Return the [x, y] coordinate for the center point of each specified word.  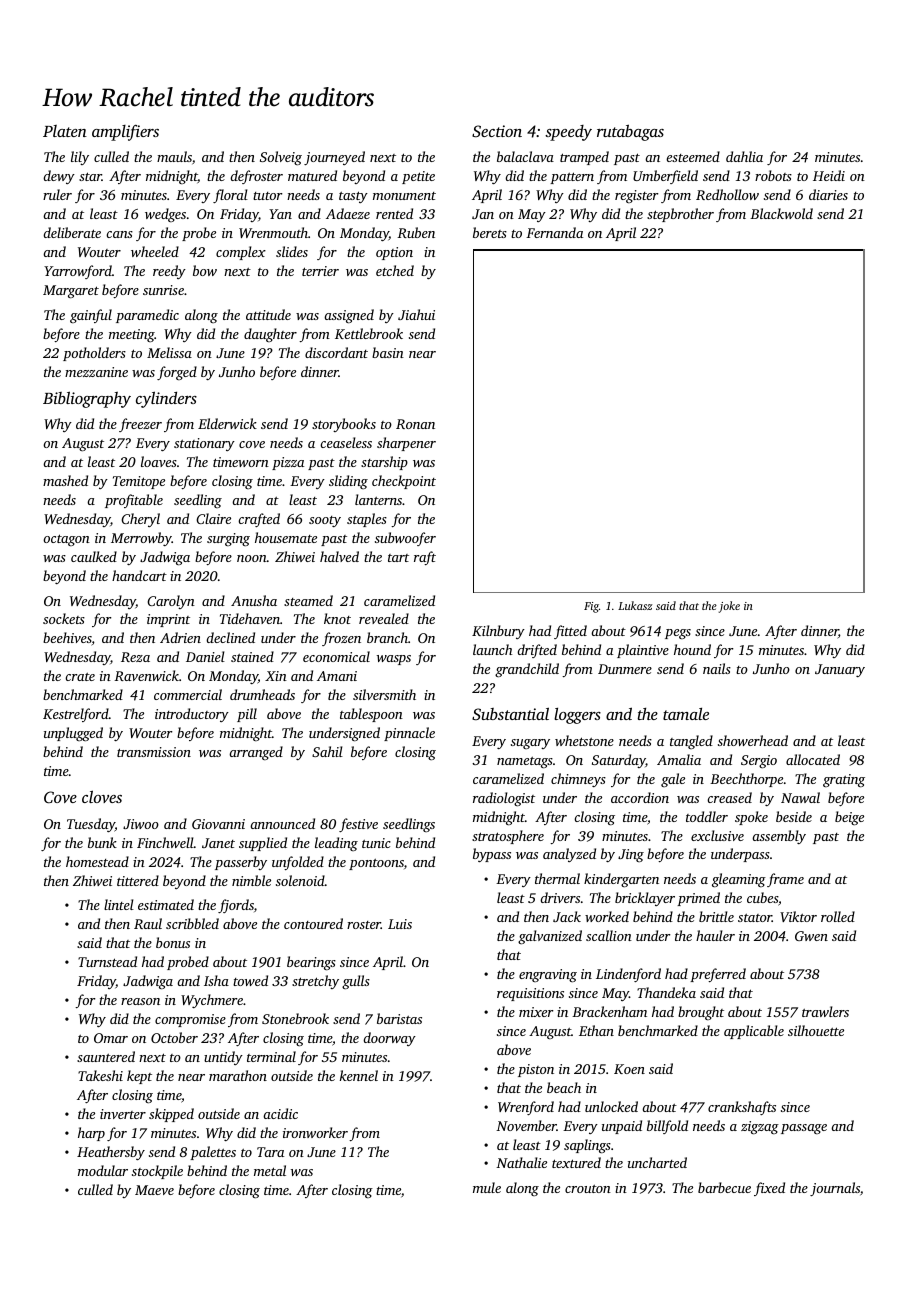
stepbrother [680, 215]
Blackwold [781, 213]
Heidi [829, 175]
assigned [349, 316]
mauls [174, 156]
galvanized [550, 937]
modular [103, 1170]
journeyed [334, 158]
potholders [94, 354]
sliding [348, 482]
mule [487, 1187]
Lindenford [628, 975]
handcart [139, 575]
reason [140, 1001]
